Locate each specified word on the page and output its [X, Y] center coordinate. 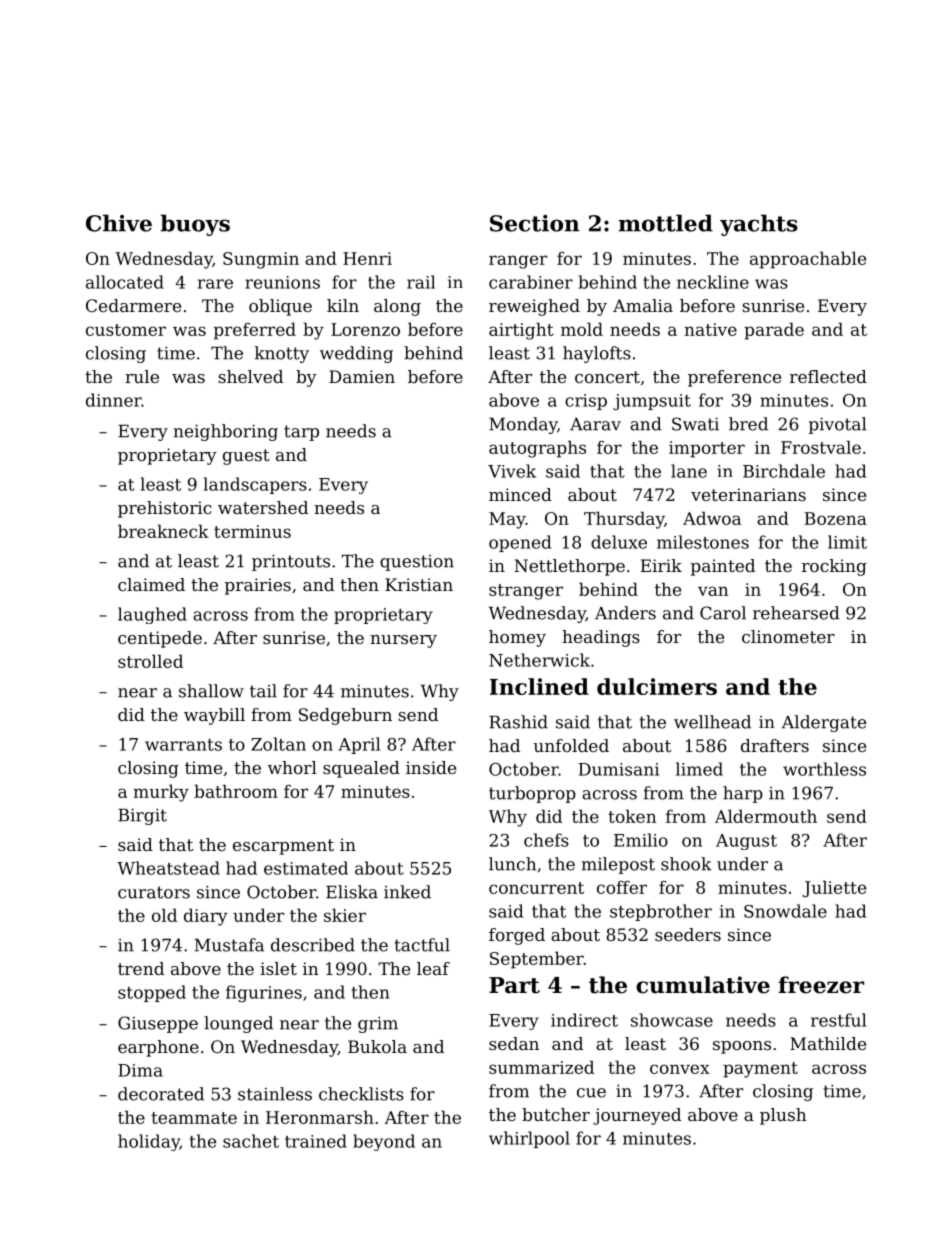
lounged [238, 1024]
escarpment [283, 847]
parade [774, 331]
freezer [821, 985]
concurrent [536, 888]
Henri [367, 258]
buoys [195, 225]
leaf [433, 968]
